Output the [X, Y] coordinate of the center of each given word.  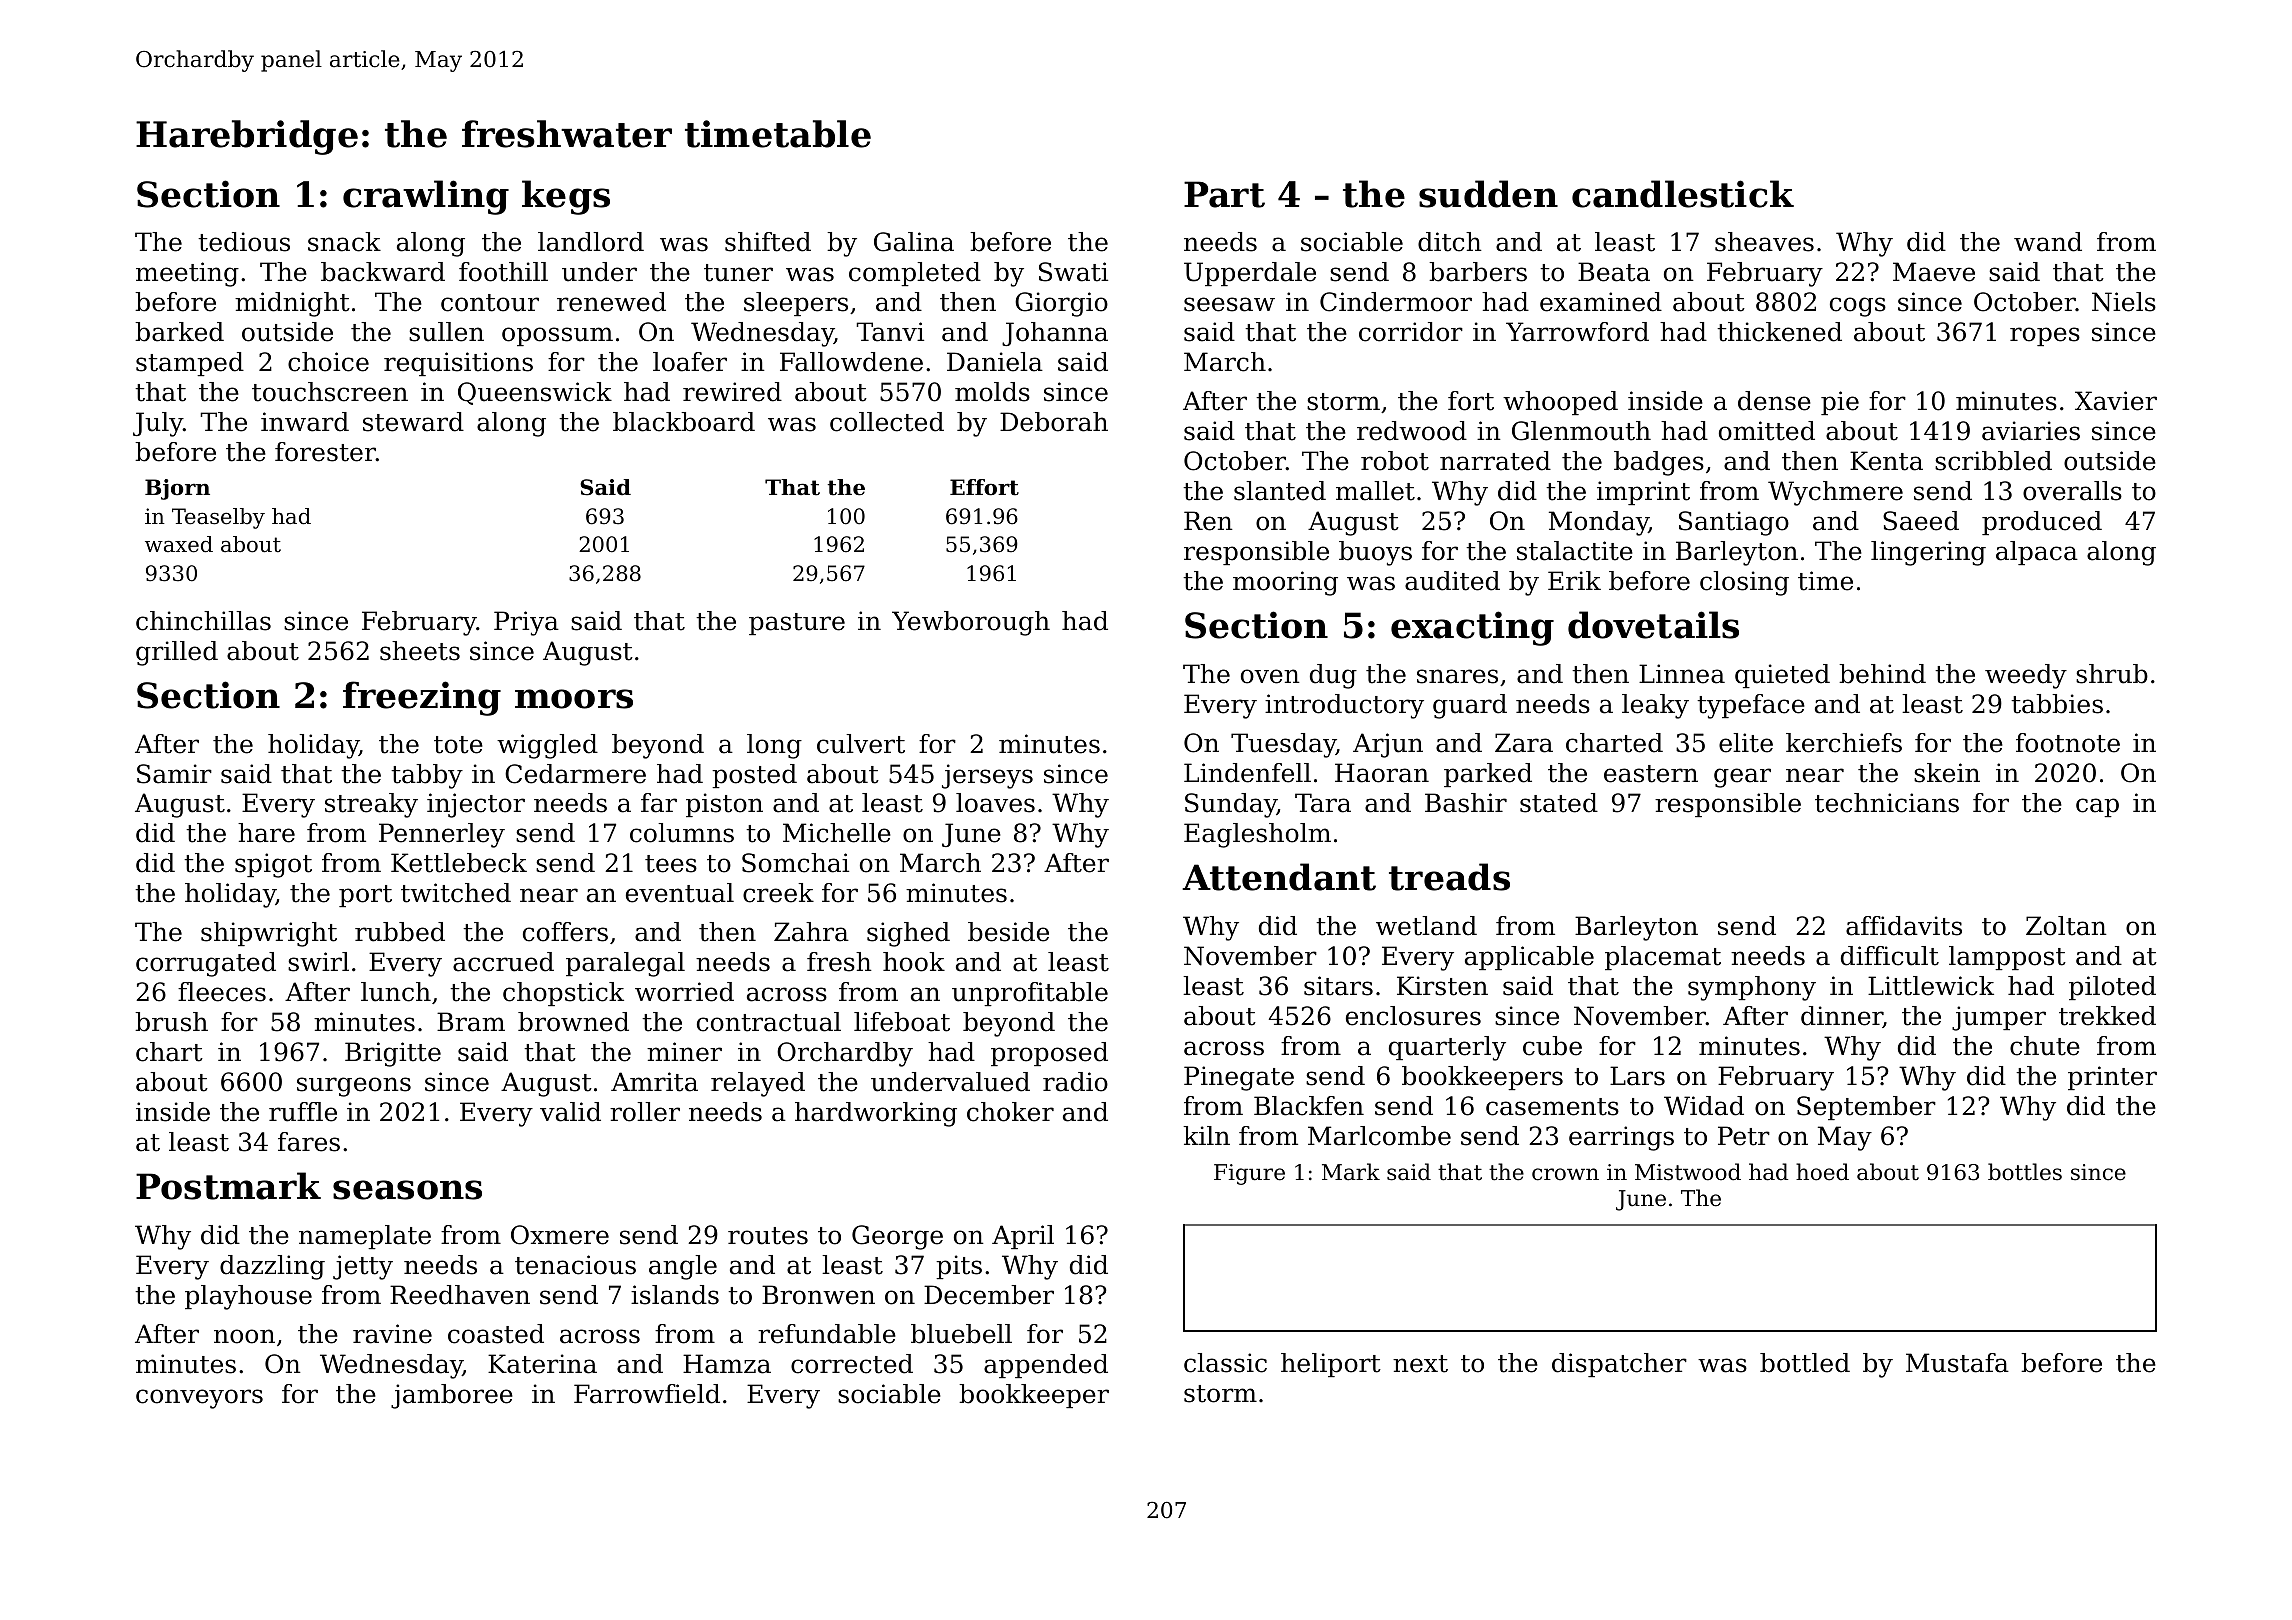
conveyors [199, 1399]
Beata [1614, 272]
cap [2097, 807]
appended [1046, 1366]
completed [915, 274]
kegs [566, 197]
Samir [174, 774]
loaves [995, 803]
